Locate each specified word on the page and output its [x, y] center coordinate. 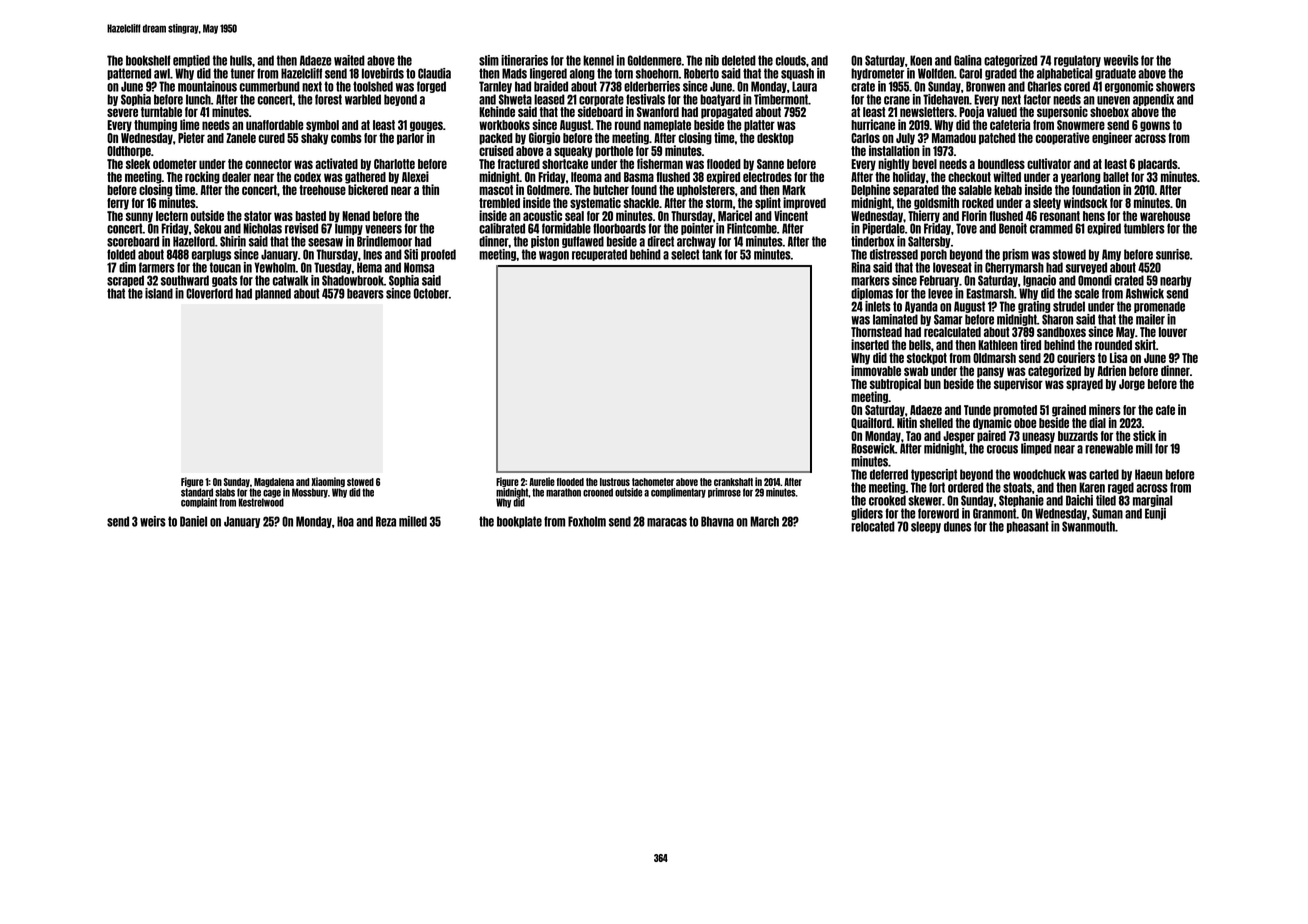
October [431, 293]
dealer [236, 177]
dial [1097, 422]
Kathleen [998, 345]
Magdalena [274, 482]
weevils [1121, 60]
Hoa [345, 521]
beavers [365, 293]
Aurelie [542, 481]
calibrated [502, 228]
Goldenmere [655, 60]
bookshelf [148, 60]
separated [916, 191]
